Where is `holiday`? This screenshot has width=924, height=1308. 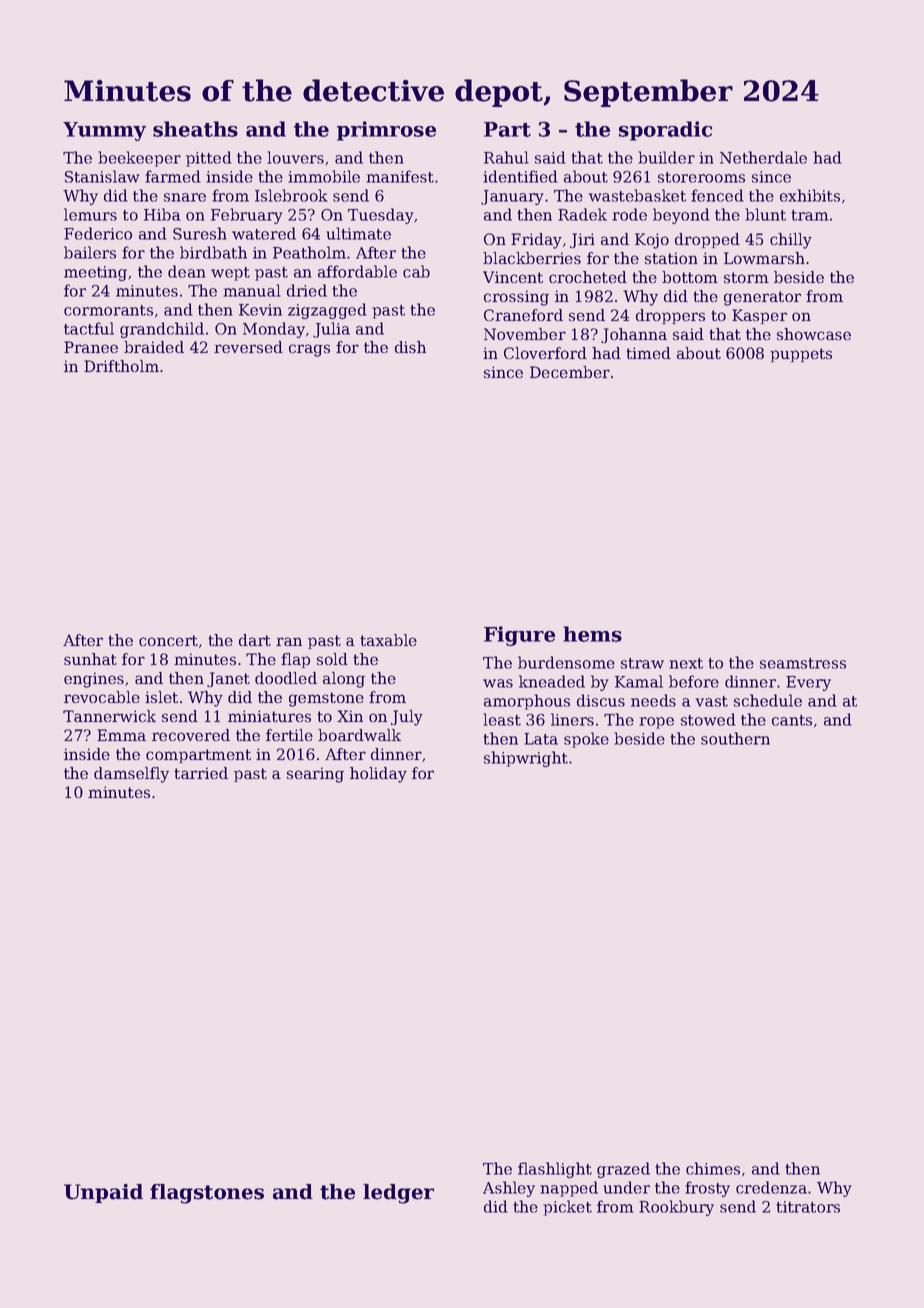 holiday is located at coordinates (378, 775).
